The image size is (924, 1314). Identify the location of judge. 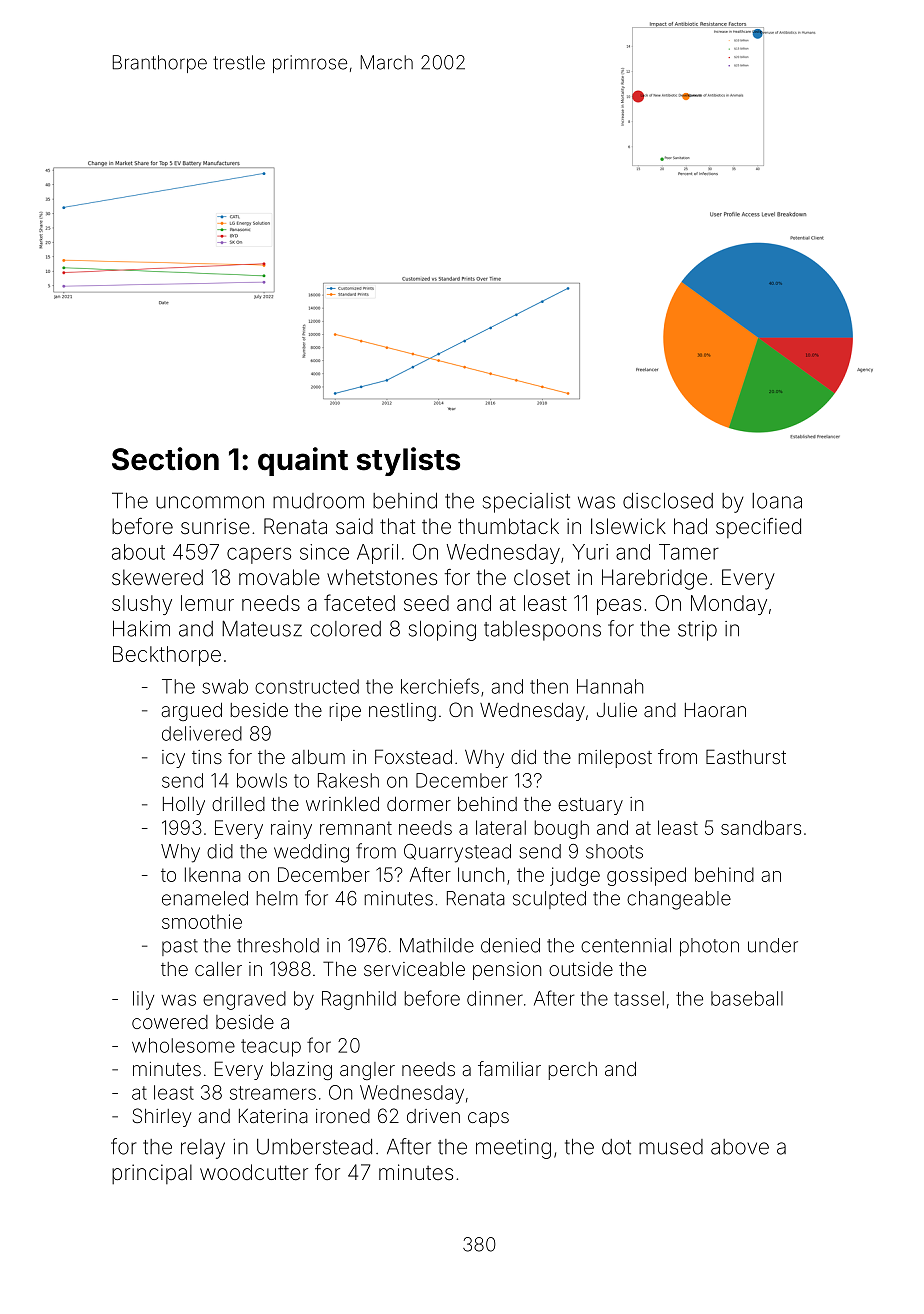
(575, 876).
